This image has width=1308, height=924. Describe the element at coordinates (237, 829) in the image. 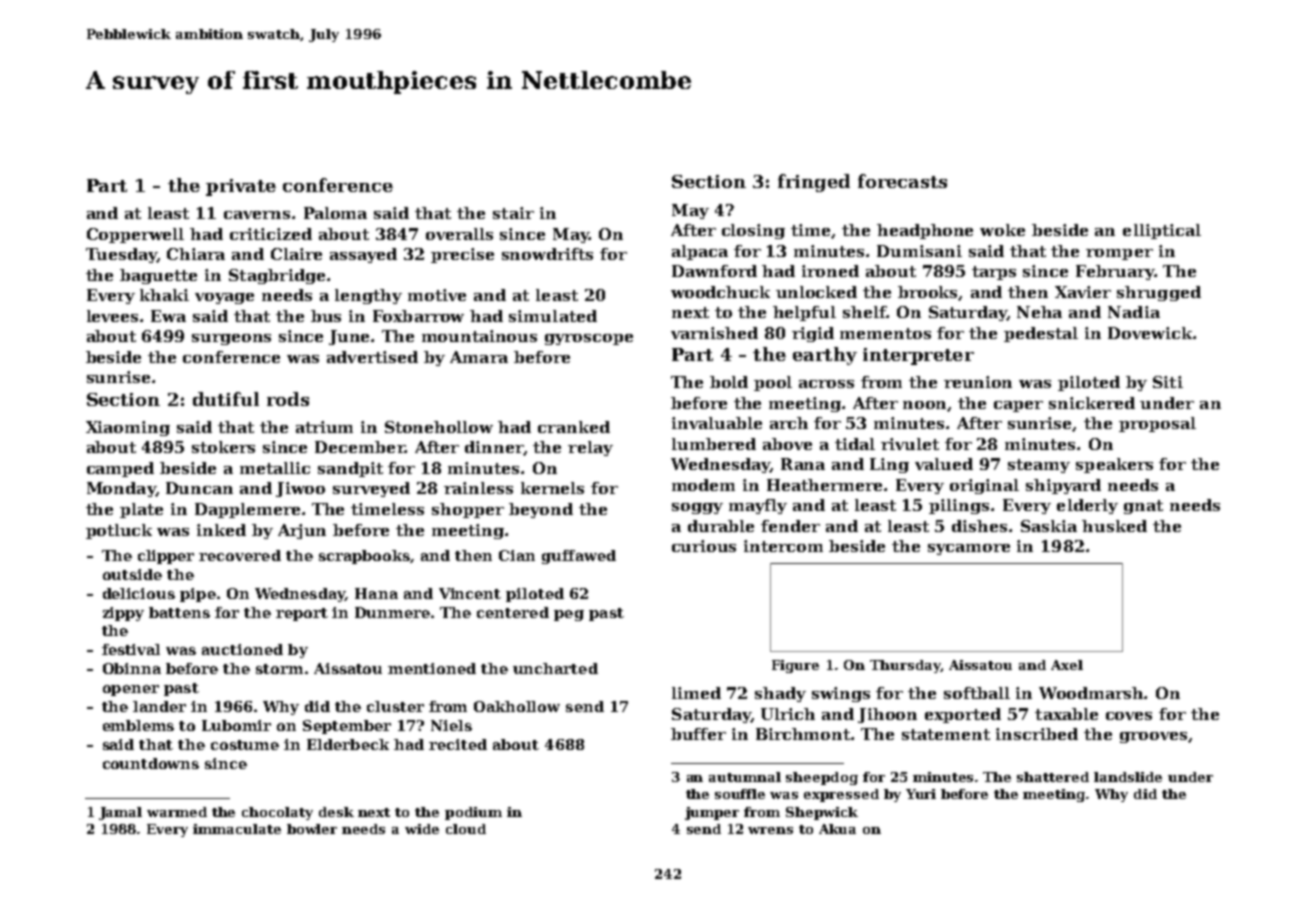

I see `immaculate` at that location.
